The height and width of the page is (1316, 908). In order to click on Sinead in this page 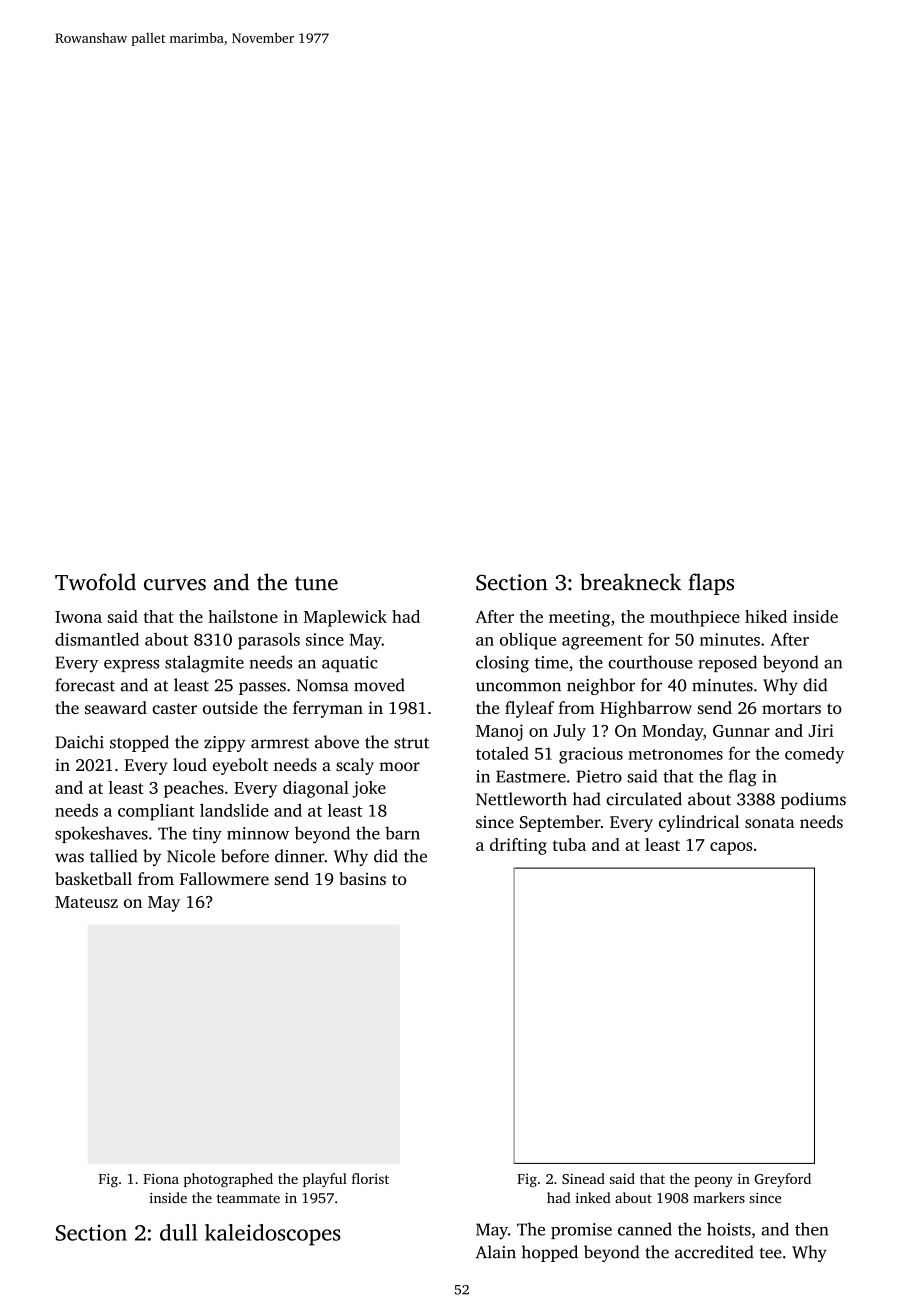, I will do `click(583, 1178)`.
